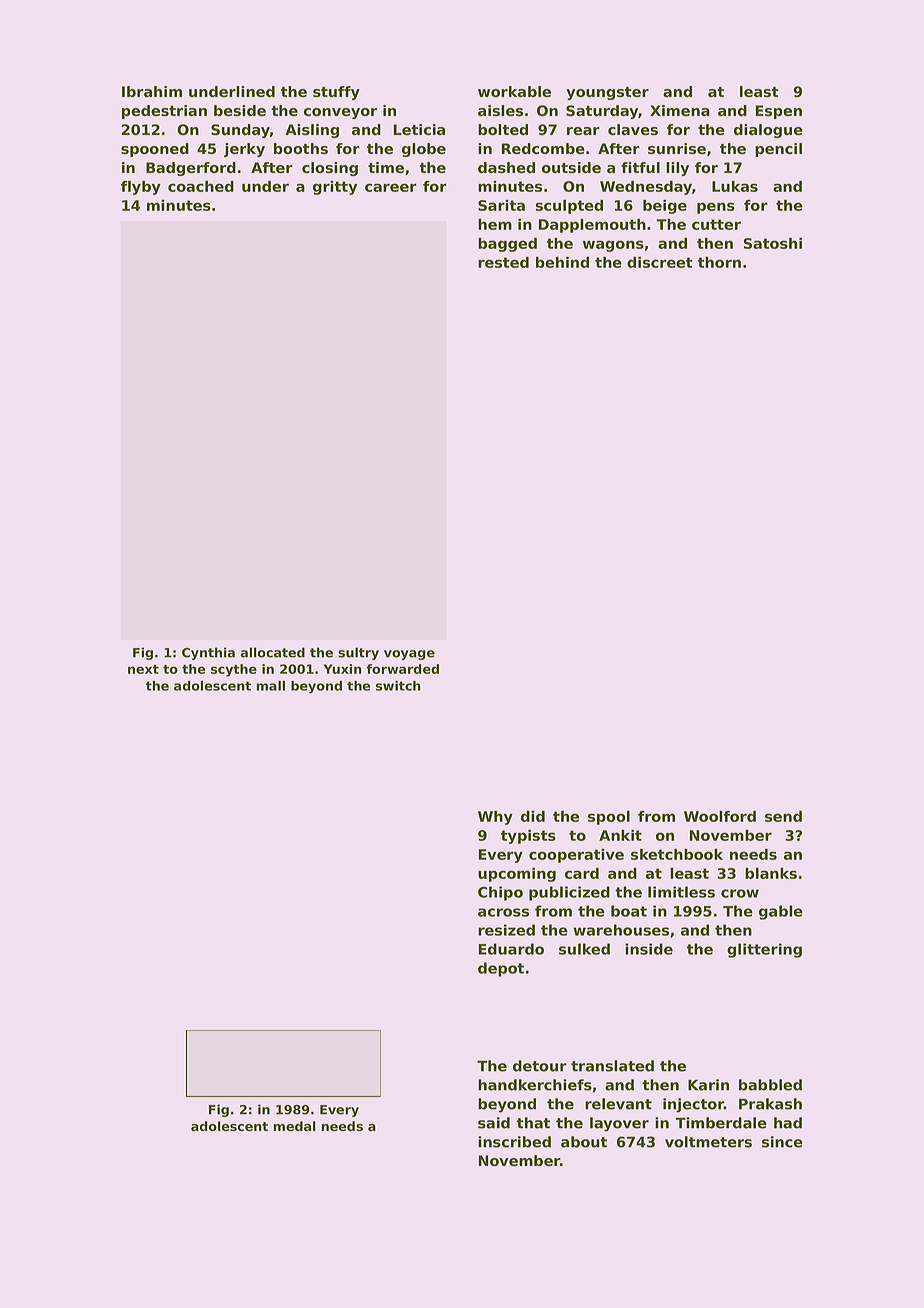 Image resolution: width=924 pixels, height=1308 pixels. Describe the element at coordinates (503, 262) in the image. I see `rested` at that location.
